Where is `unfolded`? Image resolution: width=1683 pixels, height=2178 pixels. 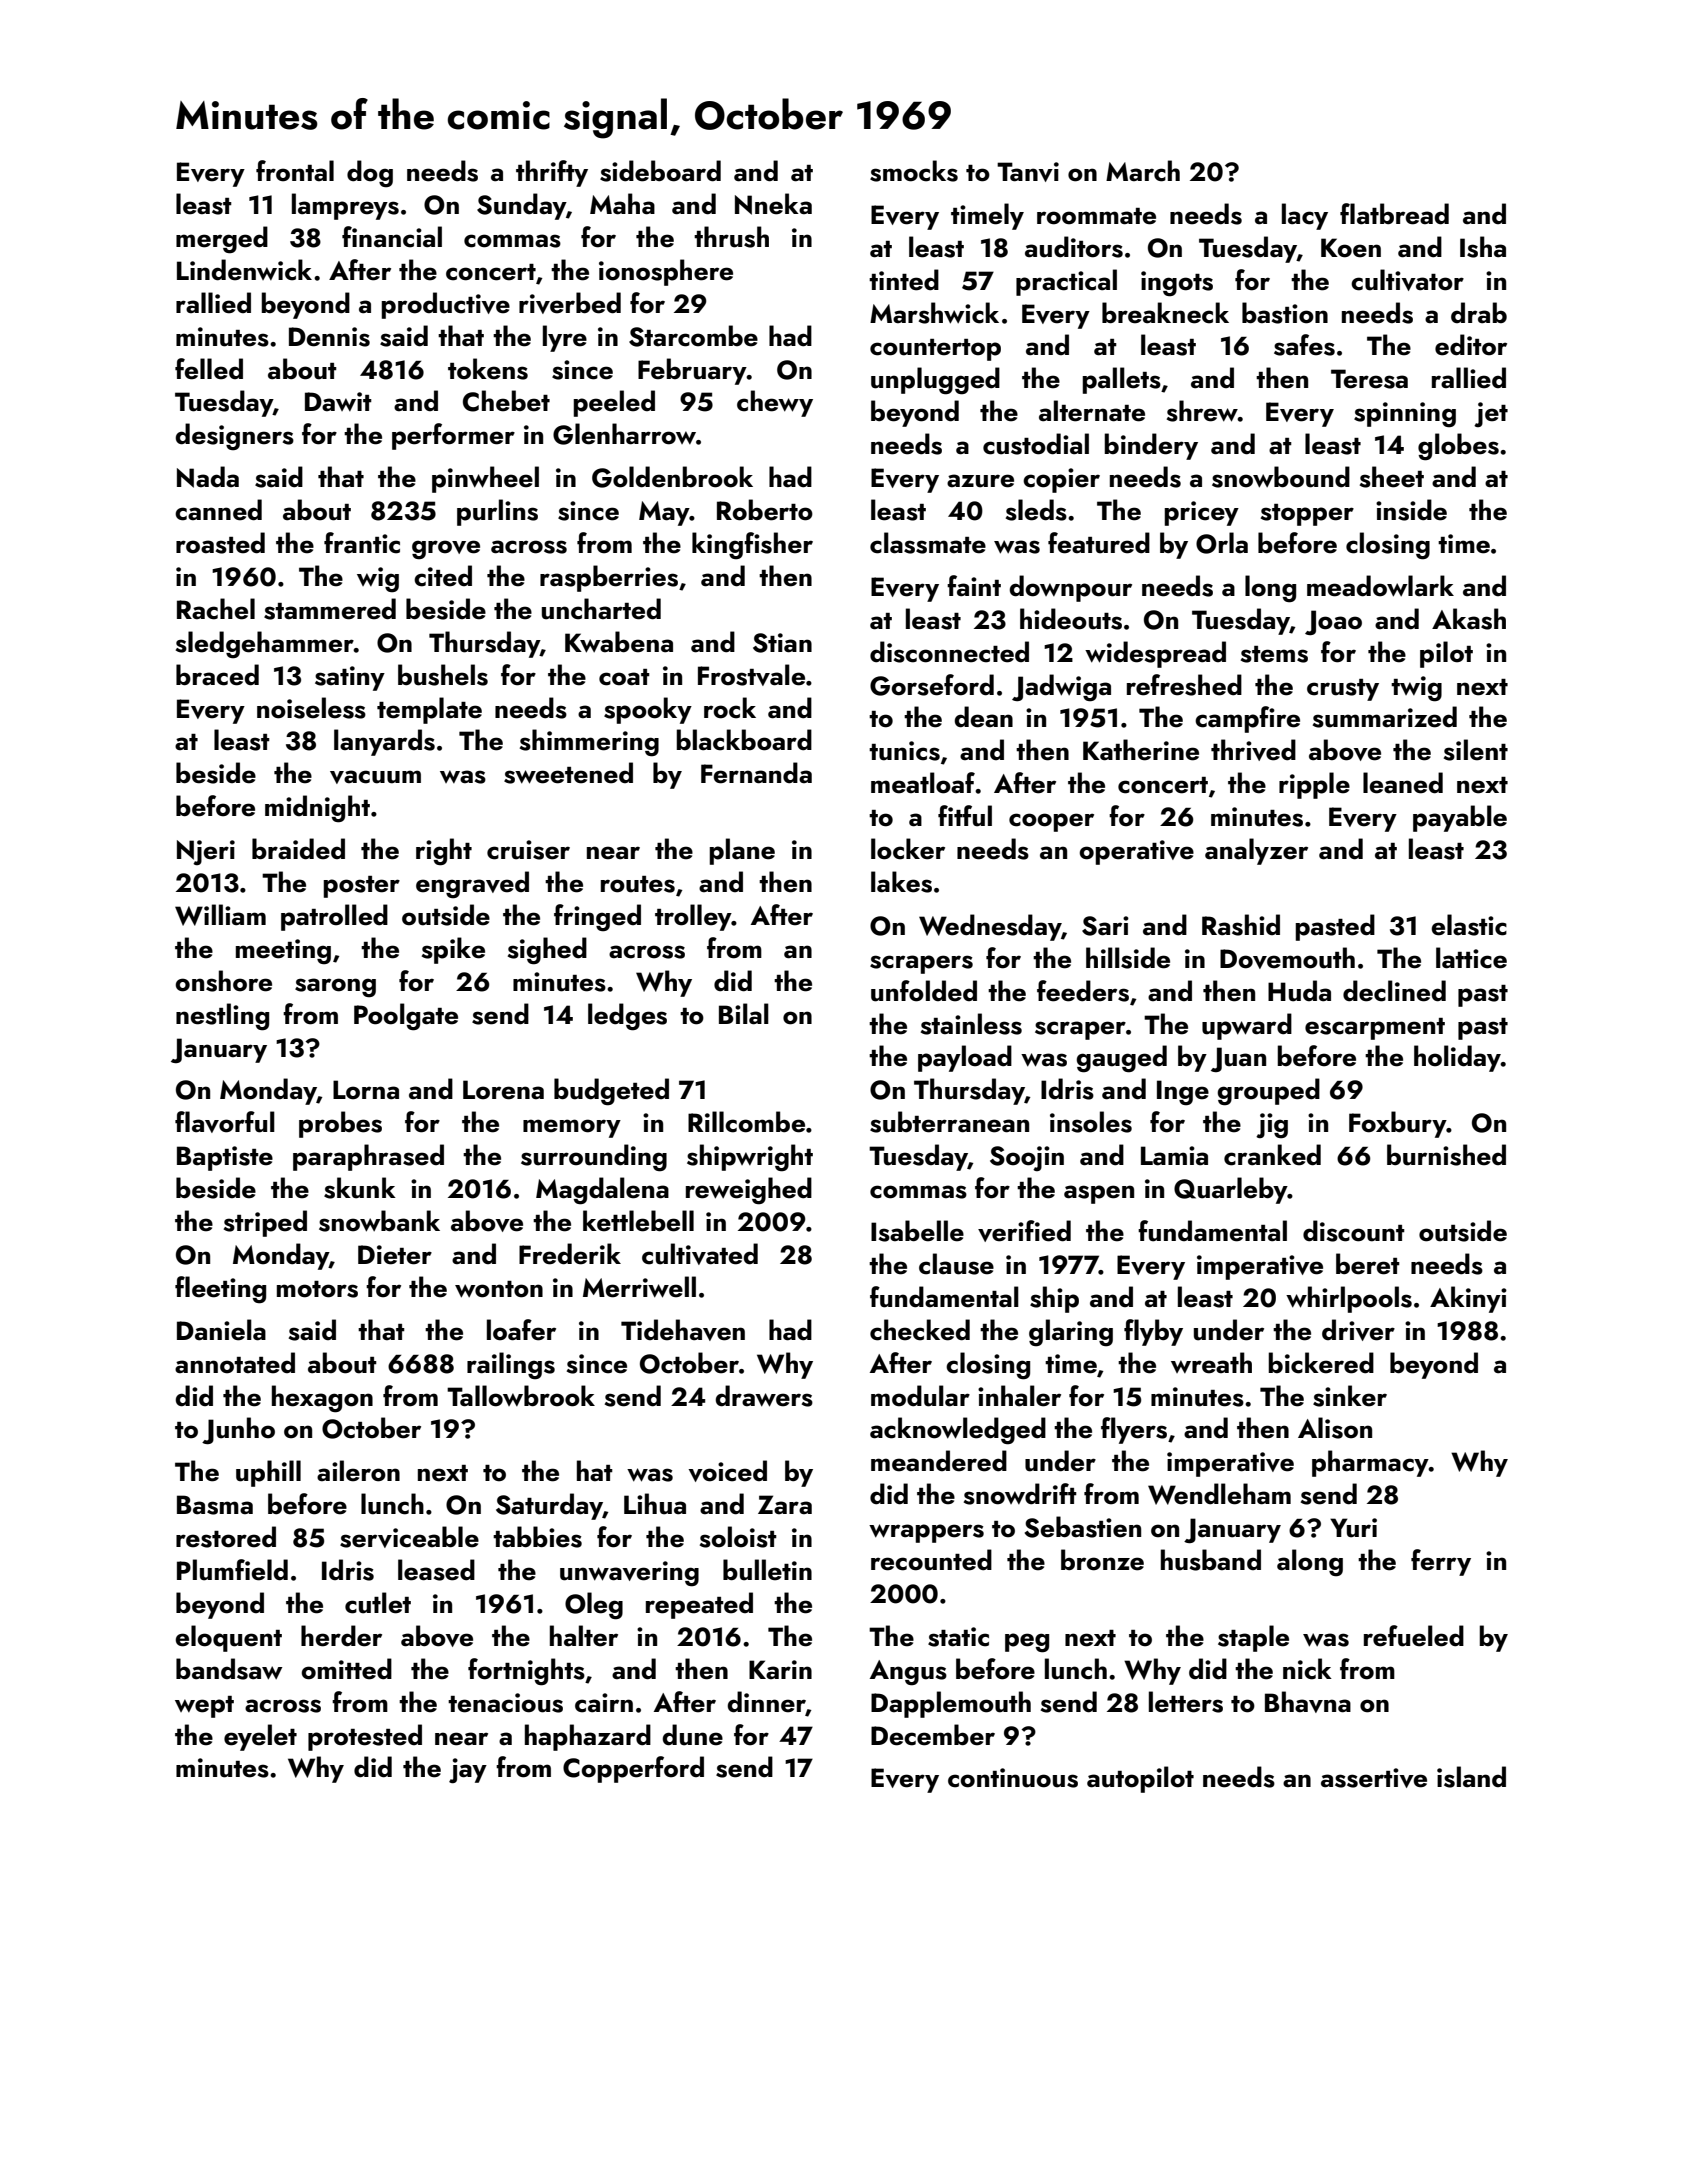
unfolded is located at coordinates (924, 991).
